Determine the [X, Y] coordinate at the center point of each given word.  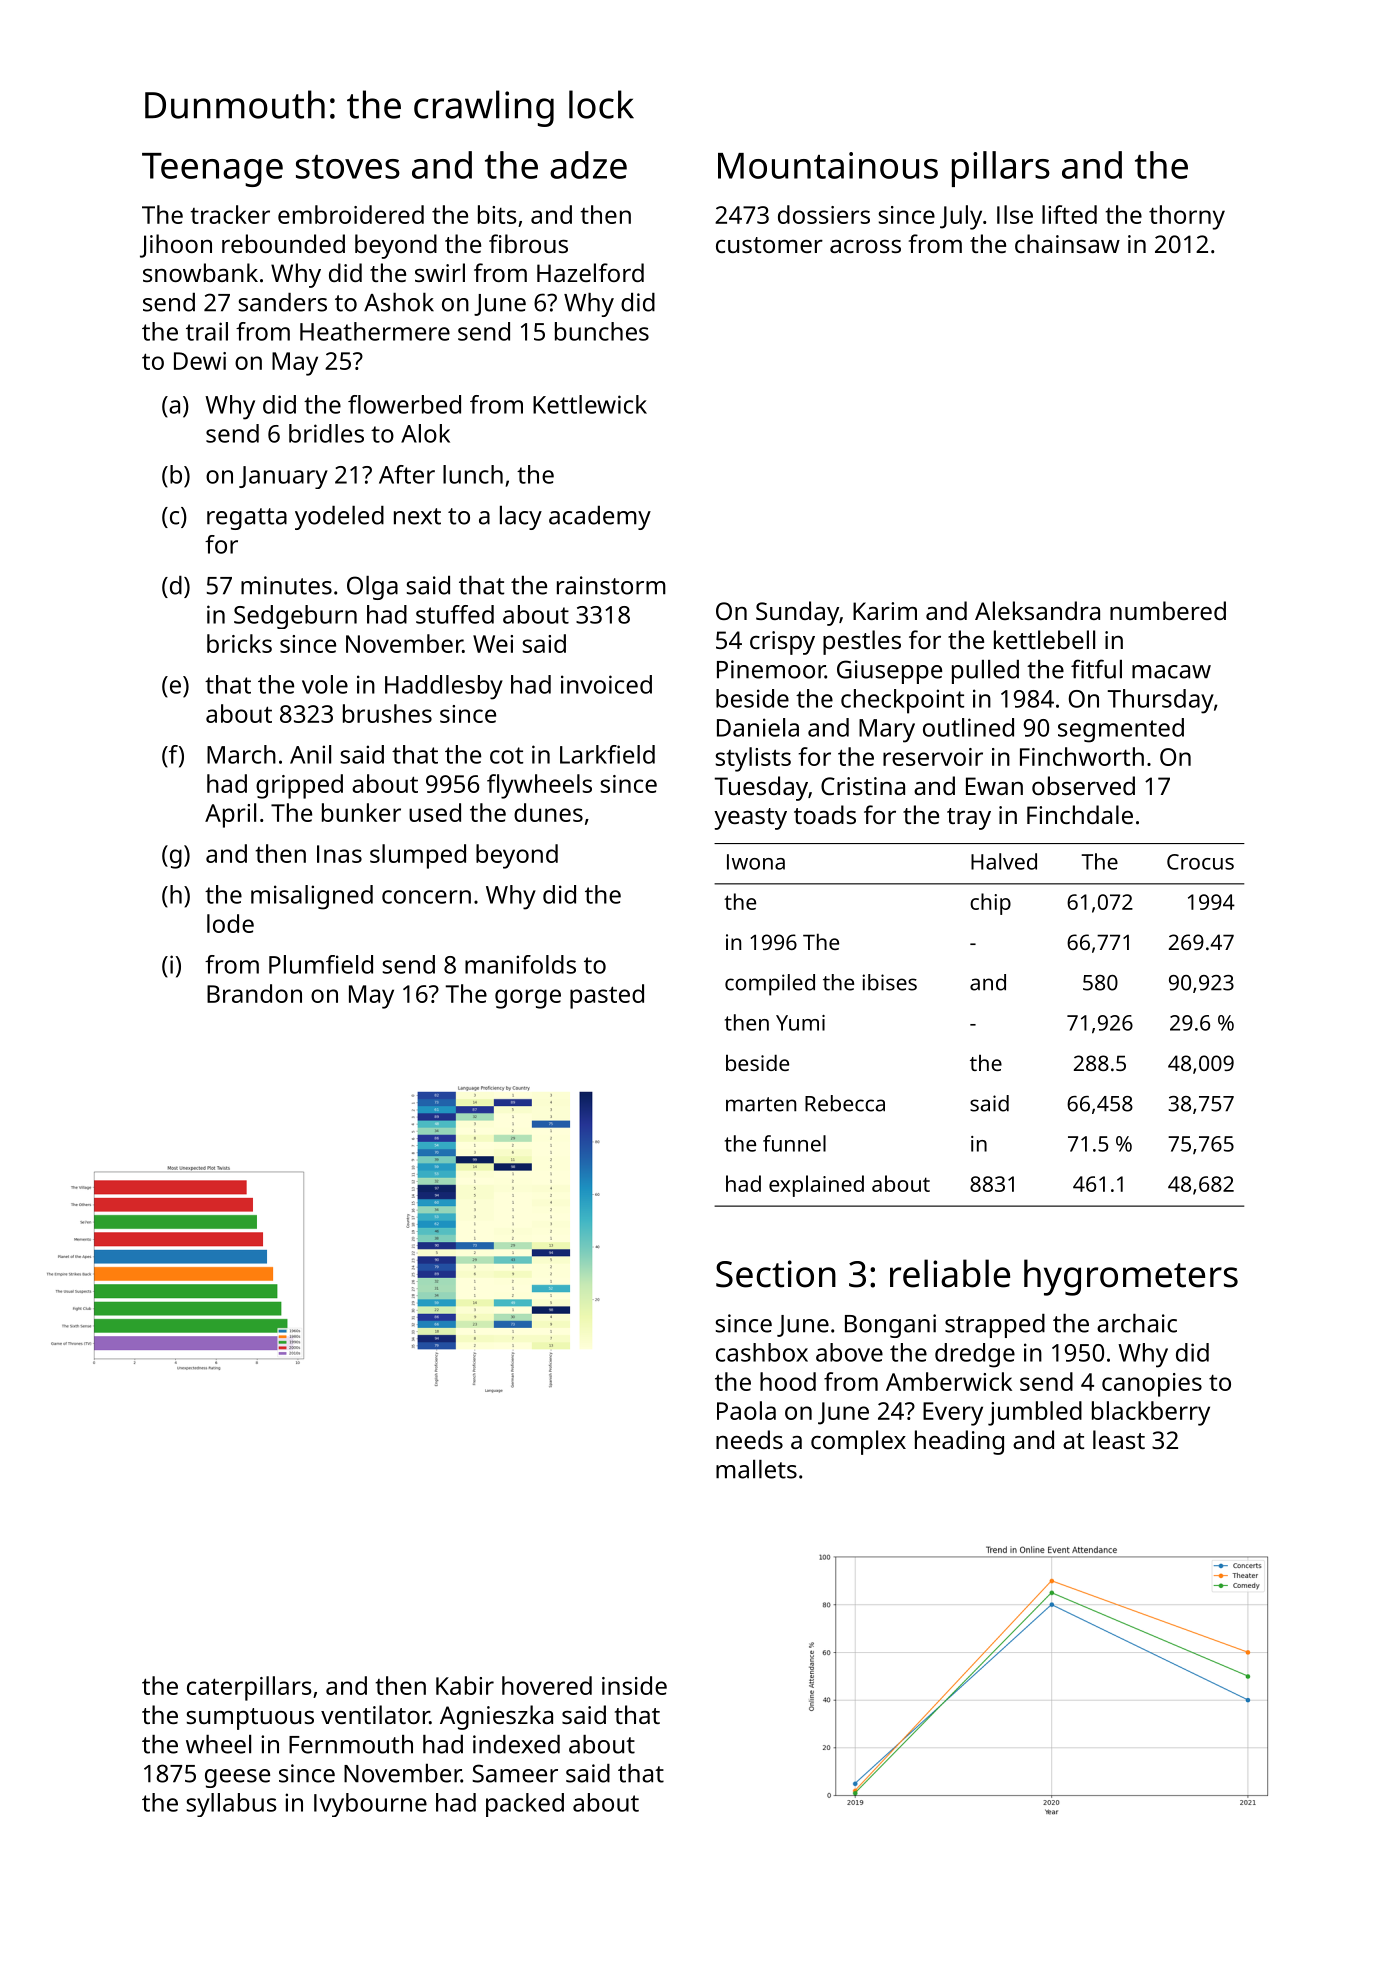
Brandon [254, 993]
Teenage [212, 170]
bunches [602, 331]
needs [749, 1439]
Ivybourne [370, 1805]
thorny [1187, 217]
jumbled [1035, 1413]
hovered [547, 1685]
